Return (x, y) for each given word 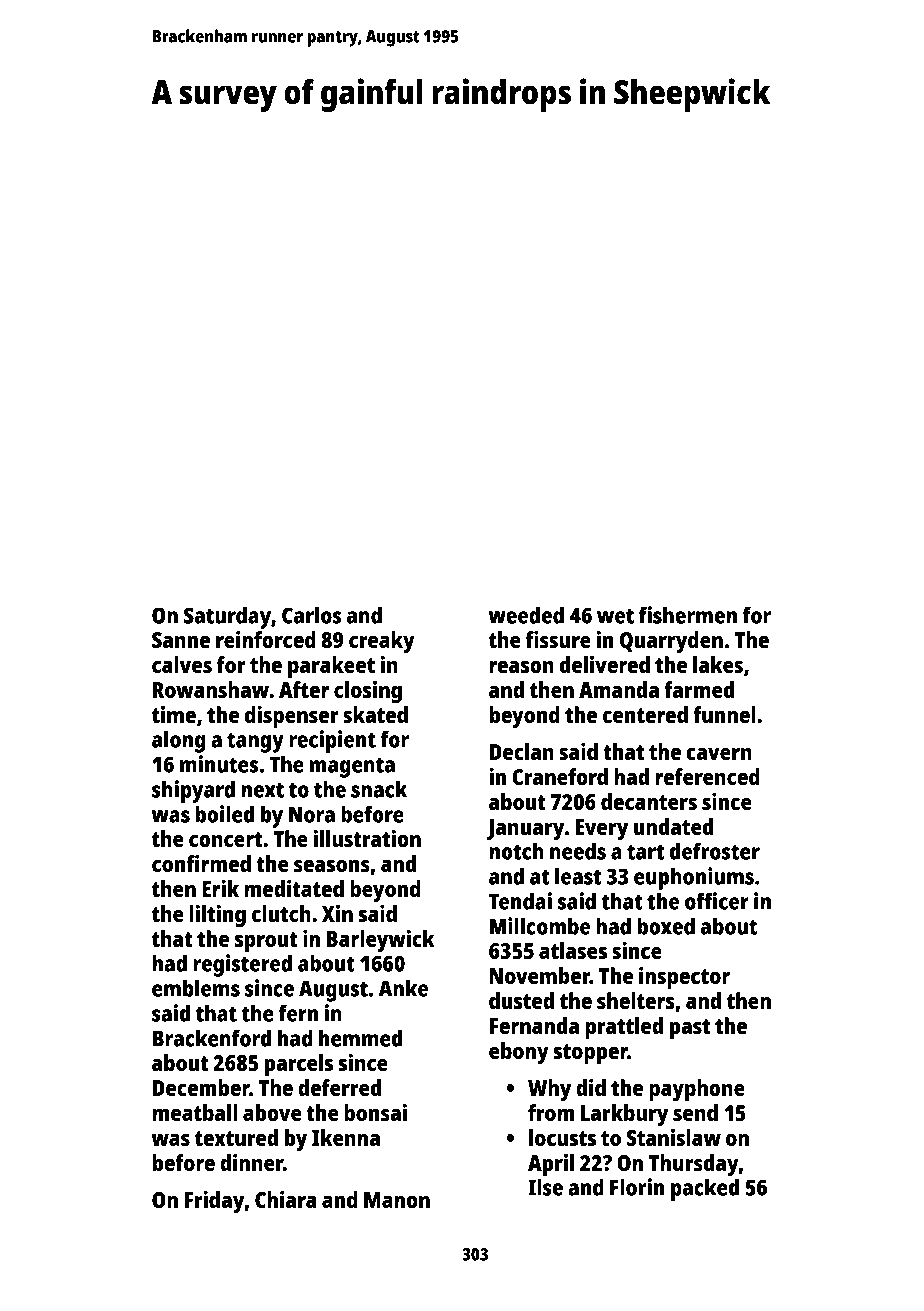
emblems (196, 988)
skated (375, 714)
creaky (382, 642)
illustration (367, 838)
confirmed (201, 863)
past (690, 1029)
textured (236, 1137)
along (179, 741)
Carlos (311, 615)
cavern (719, 754)
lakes (718, 664)
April (551, 1165)
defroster (715, 851)
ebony (519, 1053)
